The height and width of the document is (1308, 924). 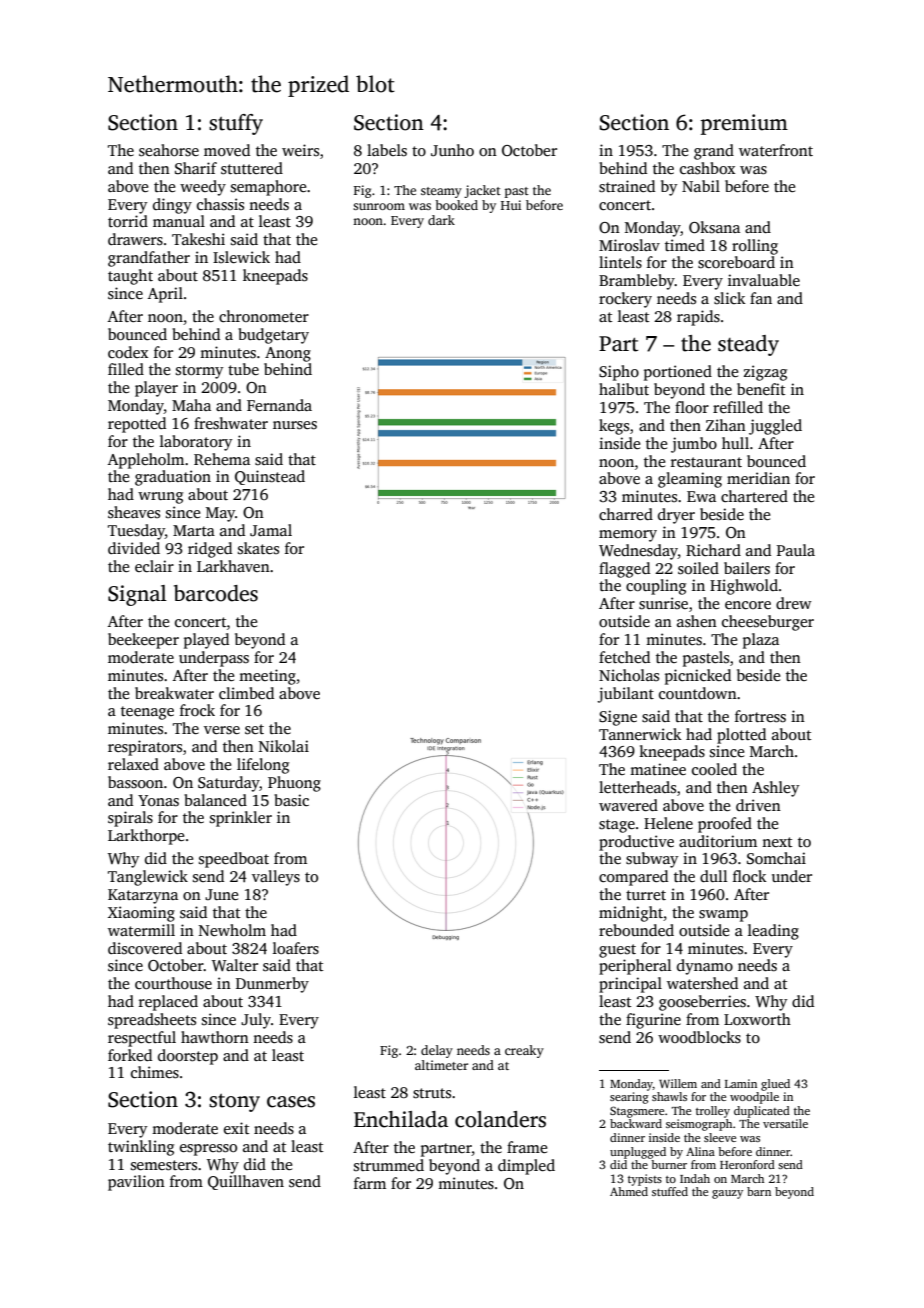 I want to click on Richard, so click(x=713, y=550).
